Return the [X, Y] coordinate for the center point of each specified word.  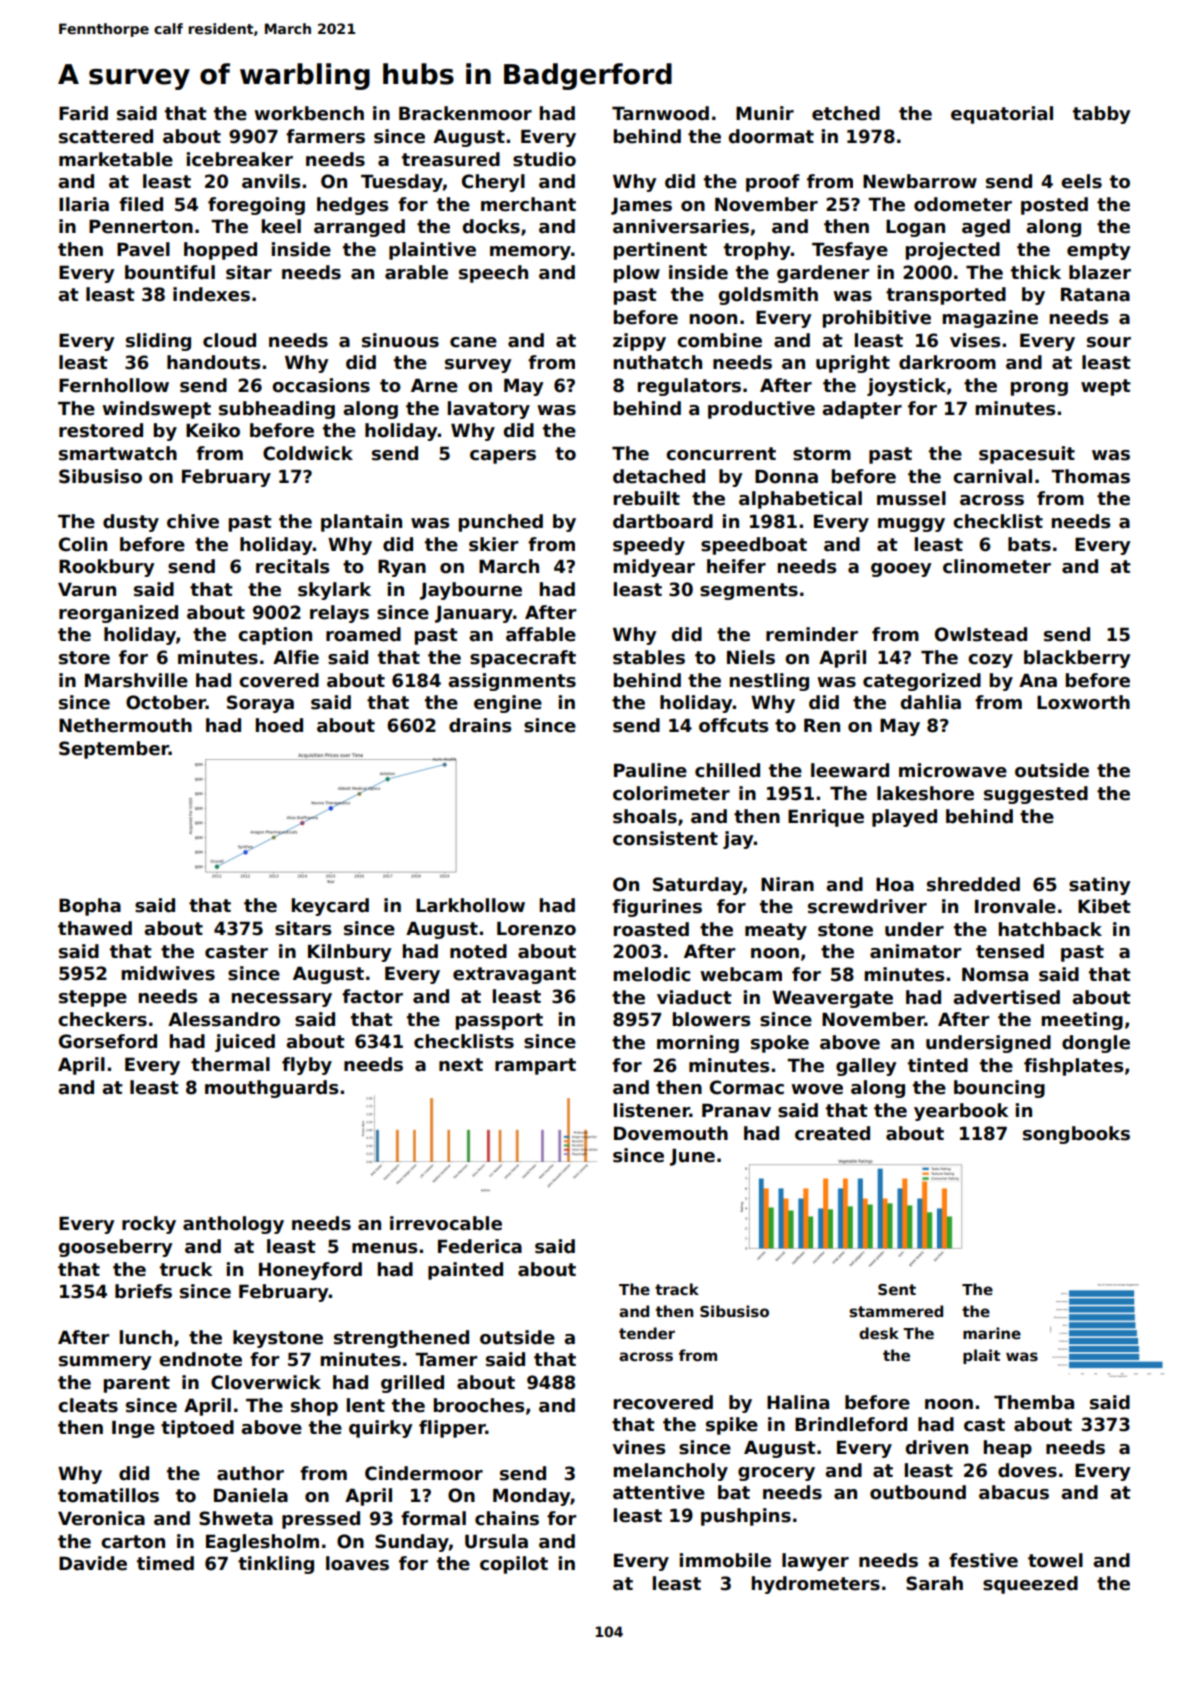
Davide [93, 1563]
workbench [309, 113]
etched [846, 113]
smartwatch [118, 453]
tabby [1102, 115]
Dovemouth [671, 1133]
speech [493, 274]
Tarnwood [660, 113]
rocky [149, 1225]
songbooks [1076, 1135]
